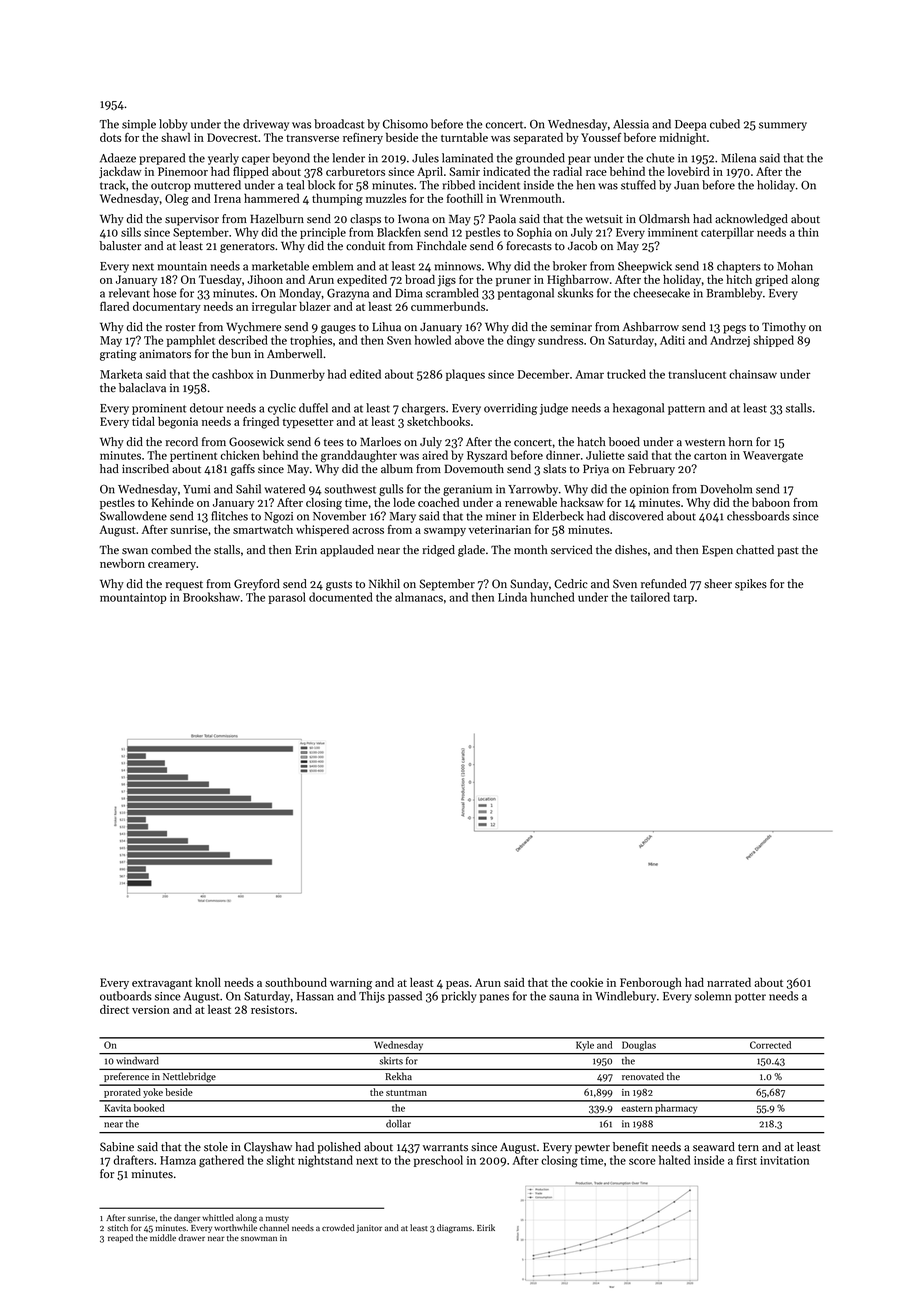 The height and width of the document is (1308, 924). What do you see at coordinates (631, 124) in the document?
I see `Alessia` at bounding box center [631, 124].
